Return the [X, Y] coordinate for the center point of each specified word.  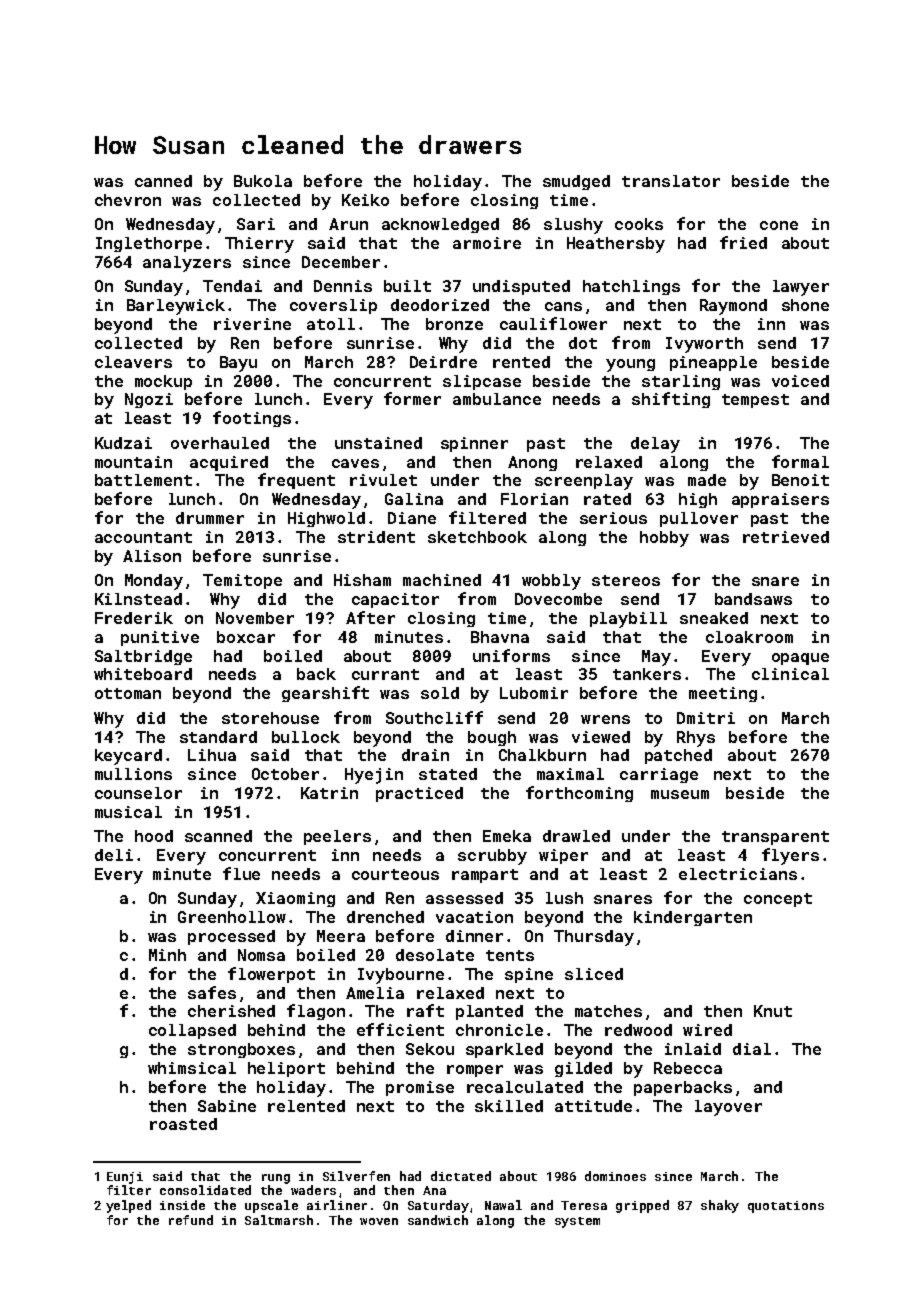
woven [379, 1221]
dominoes [615, 1176]
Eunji [125, 1178]
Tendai [232, 286]
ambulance [497, 399]
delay [655, 445]
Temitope [242, 581]
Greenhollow [232, 917]
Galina [414, 499]
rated [607, 499]
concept [778, 900]
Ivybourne [401, 976]
